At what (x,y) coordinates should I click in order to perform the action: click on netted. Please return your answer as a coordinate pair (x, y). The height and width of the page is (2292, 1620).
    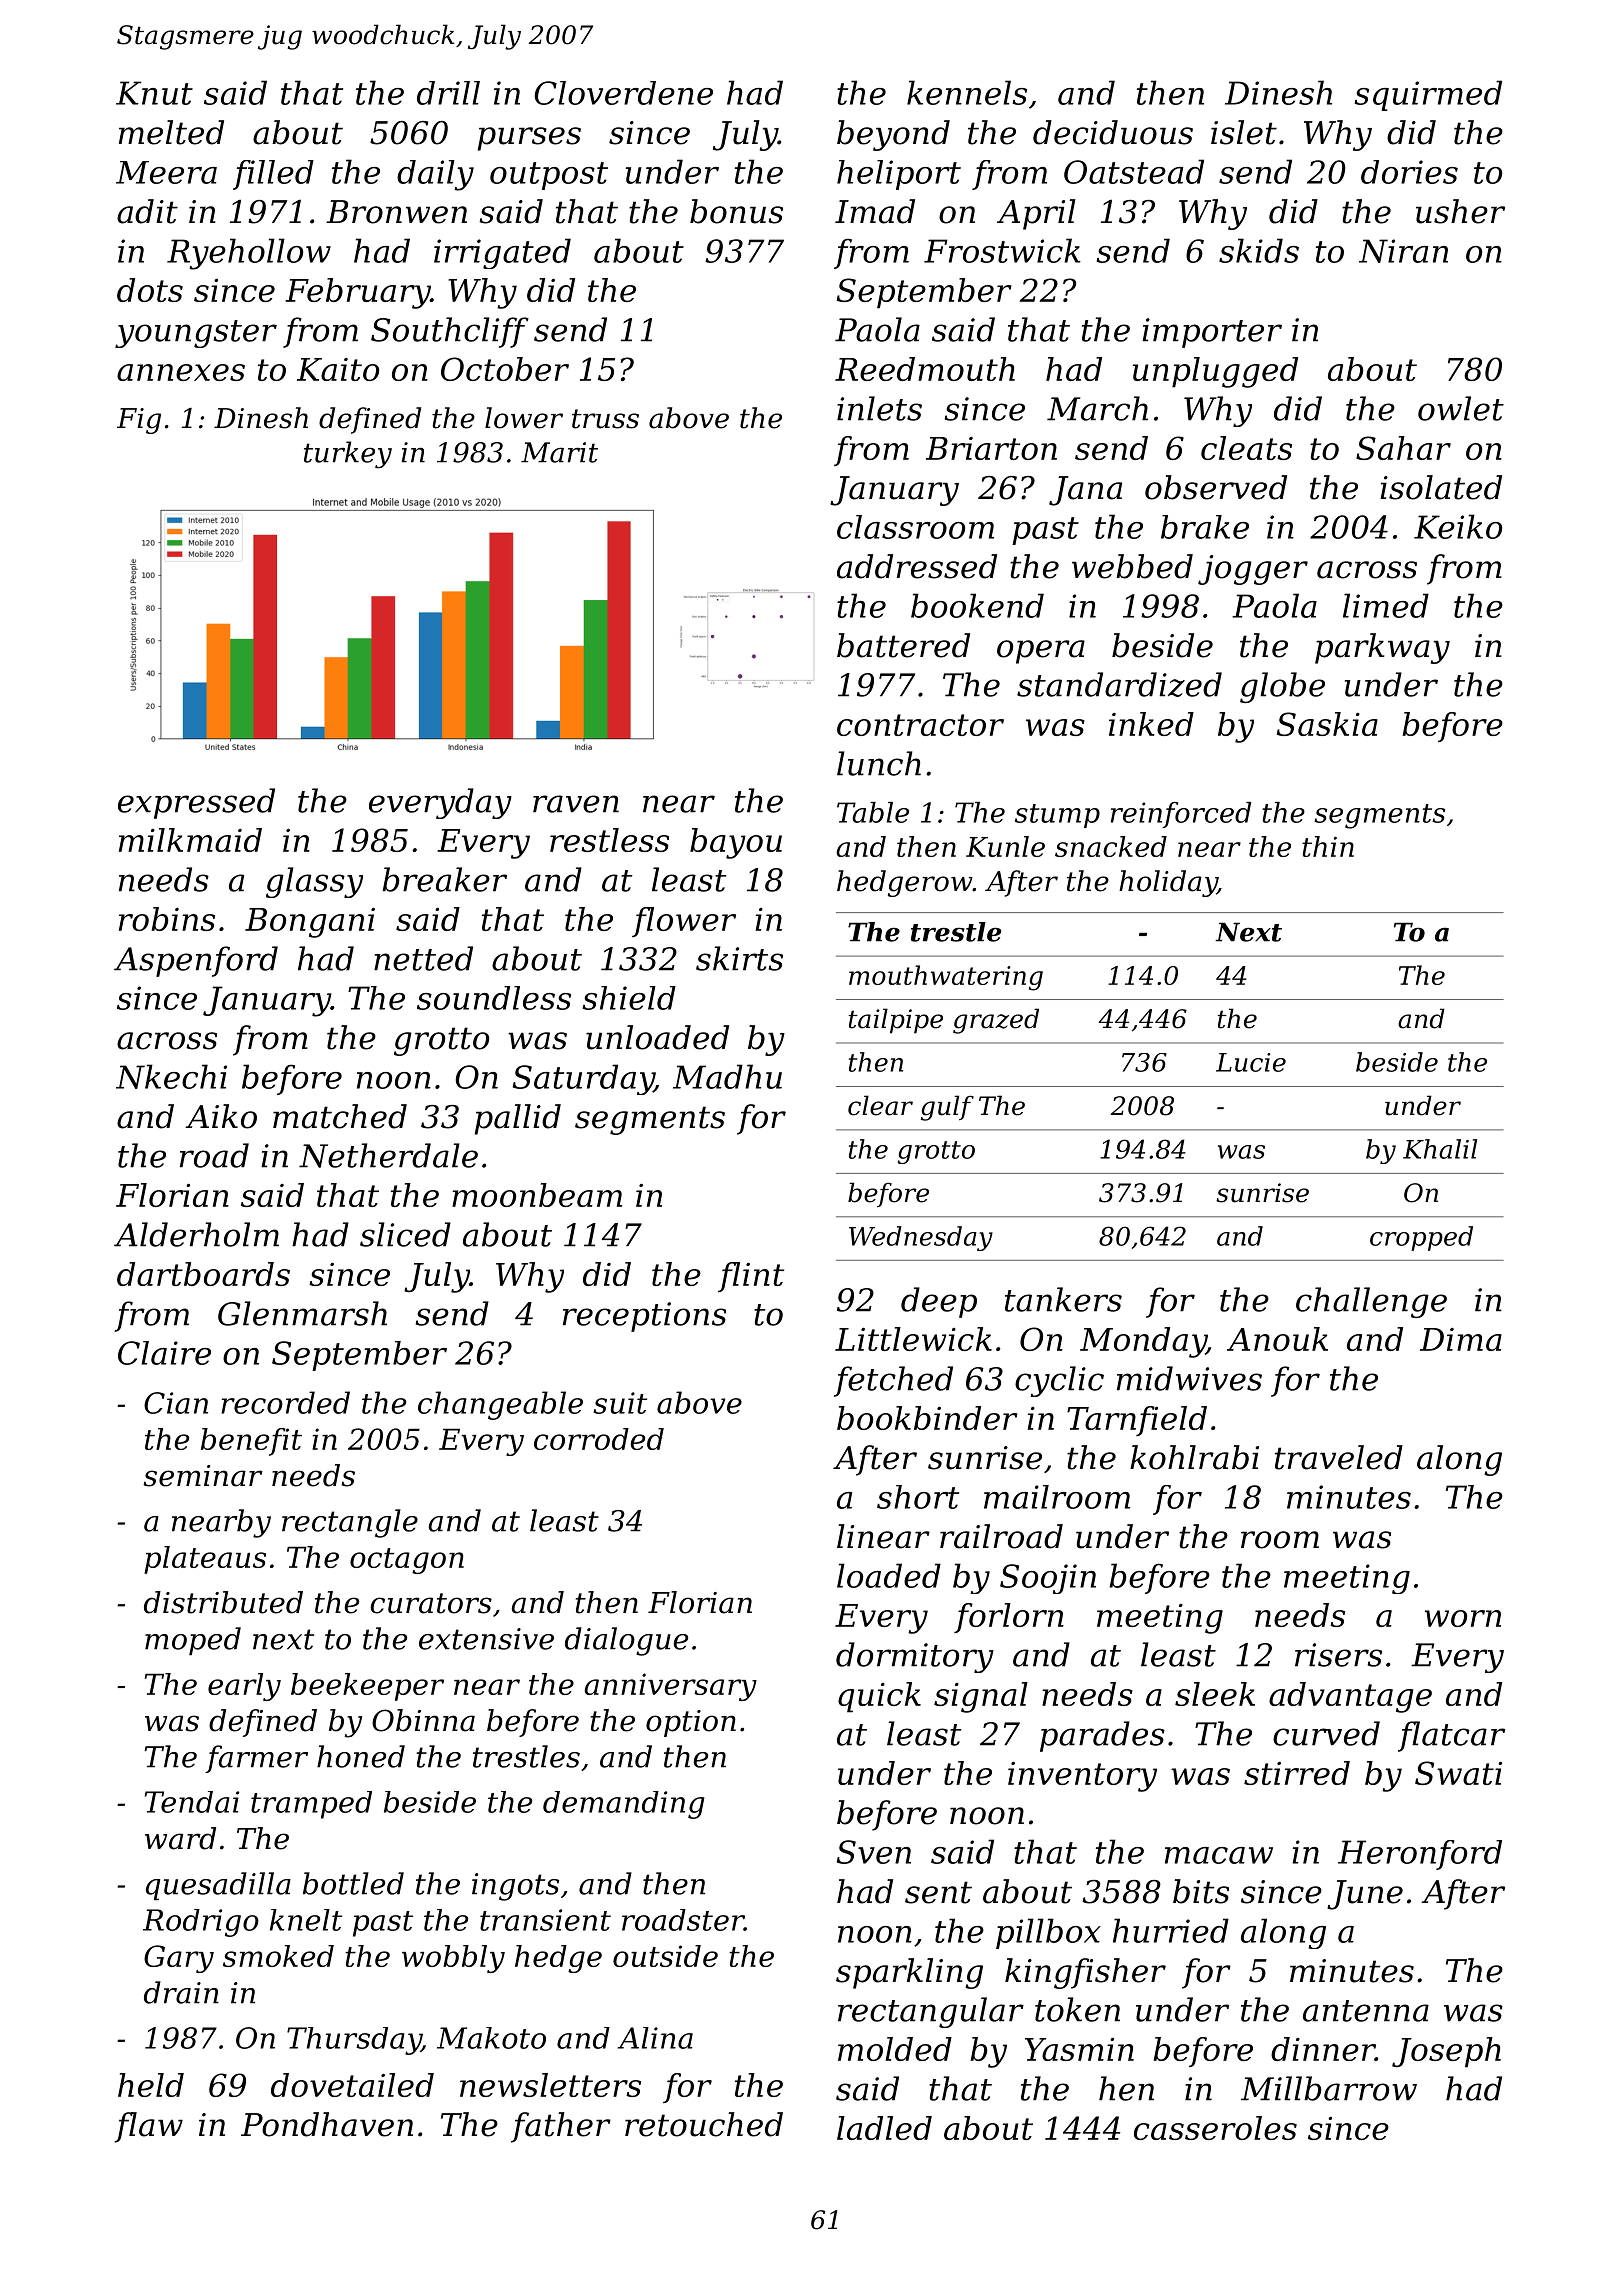
    Looking at the image, I should click on (423, 958).
